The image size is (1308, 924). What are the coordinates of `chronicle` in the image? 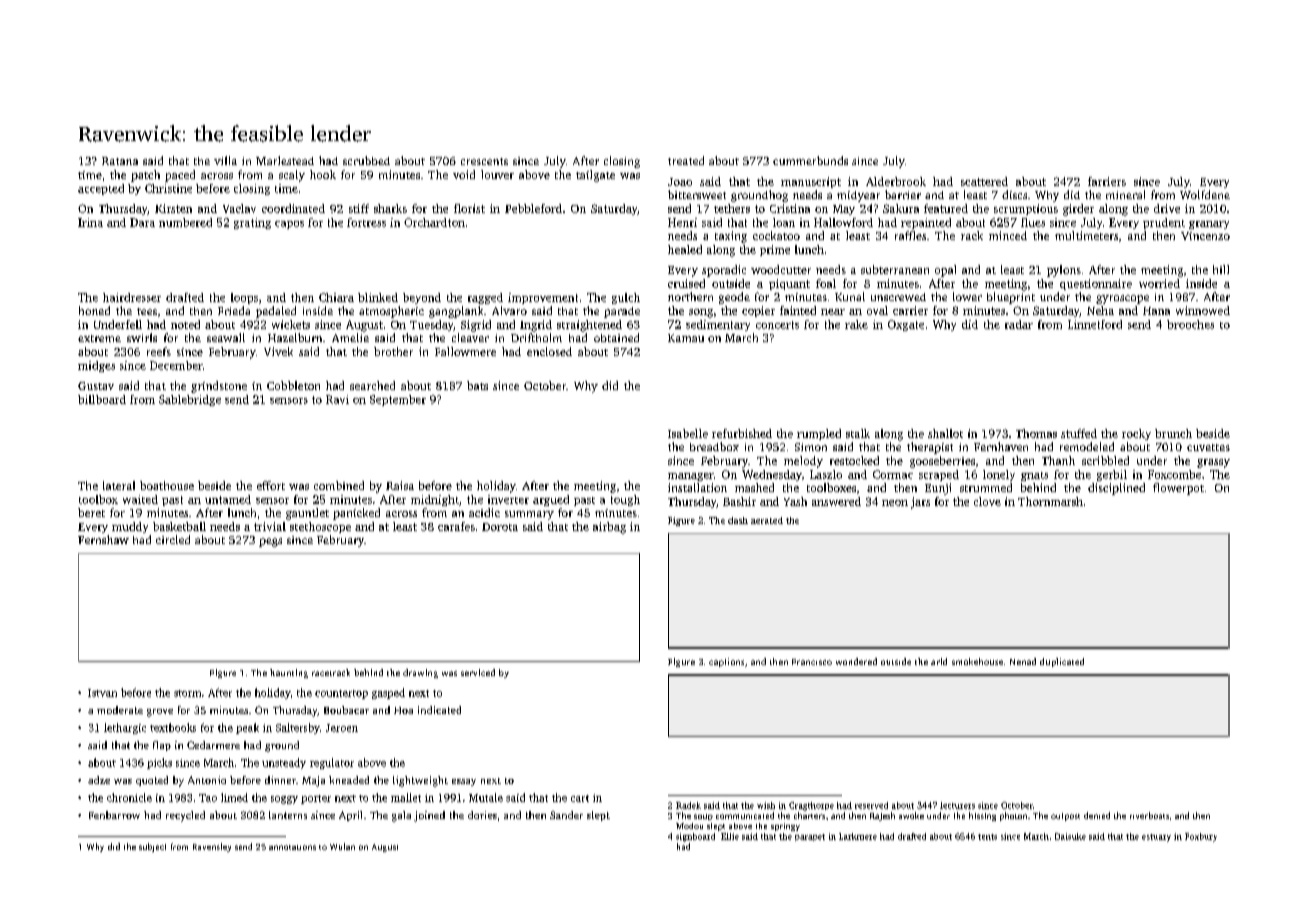 It's located at (129, 797).
